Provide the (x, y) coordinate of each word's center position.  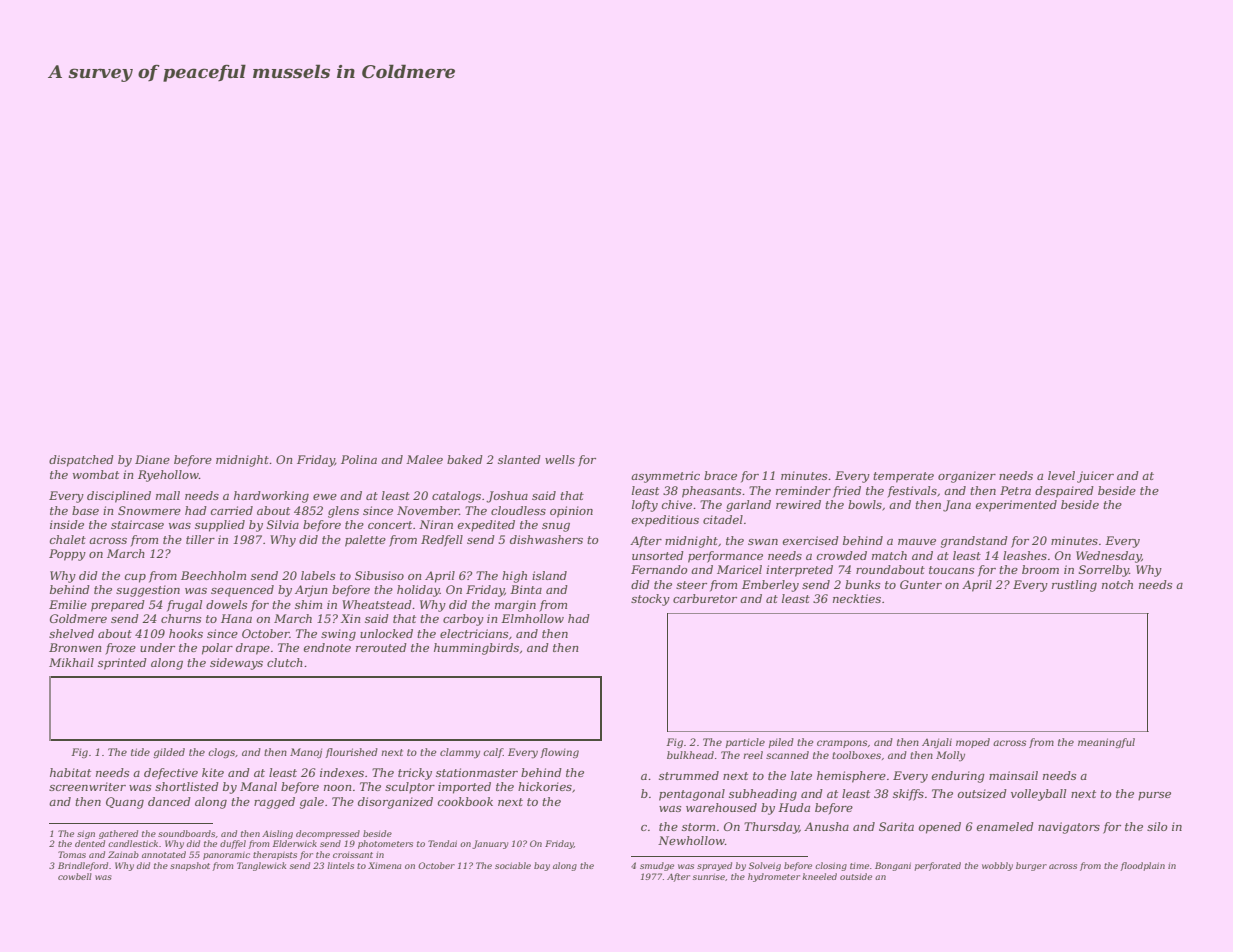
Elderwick (295, 843)
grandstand (974, 542)
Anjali (937, 743)
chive (677, 504)
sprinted (122, 664)
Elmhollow (532, 618)
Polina (359, 459)
